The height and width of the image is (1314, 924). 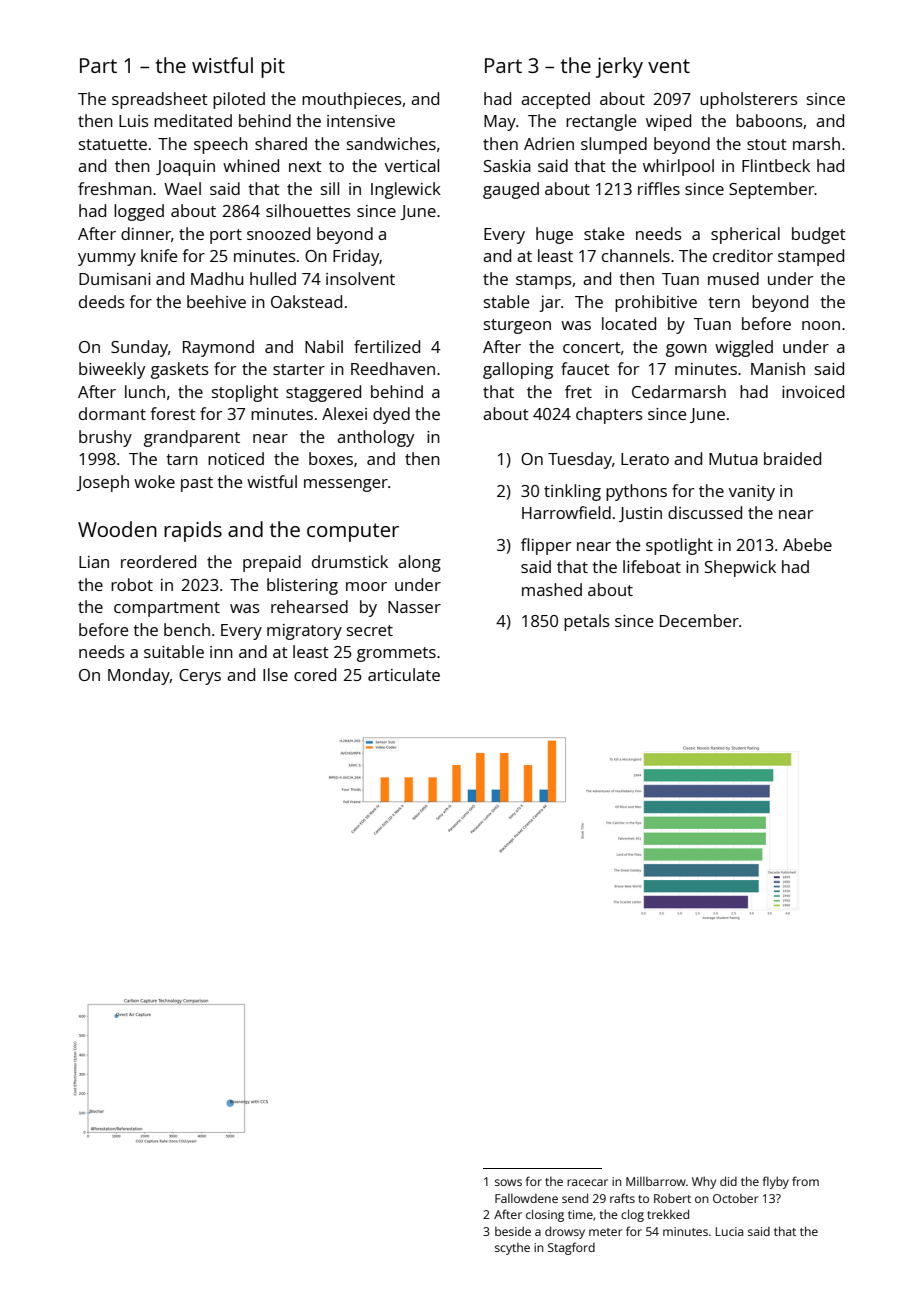 I want to click on baboons, so click(x=769, y=120).
